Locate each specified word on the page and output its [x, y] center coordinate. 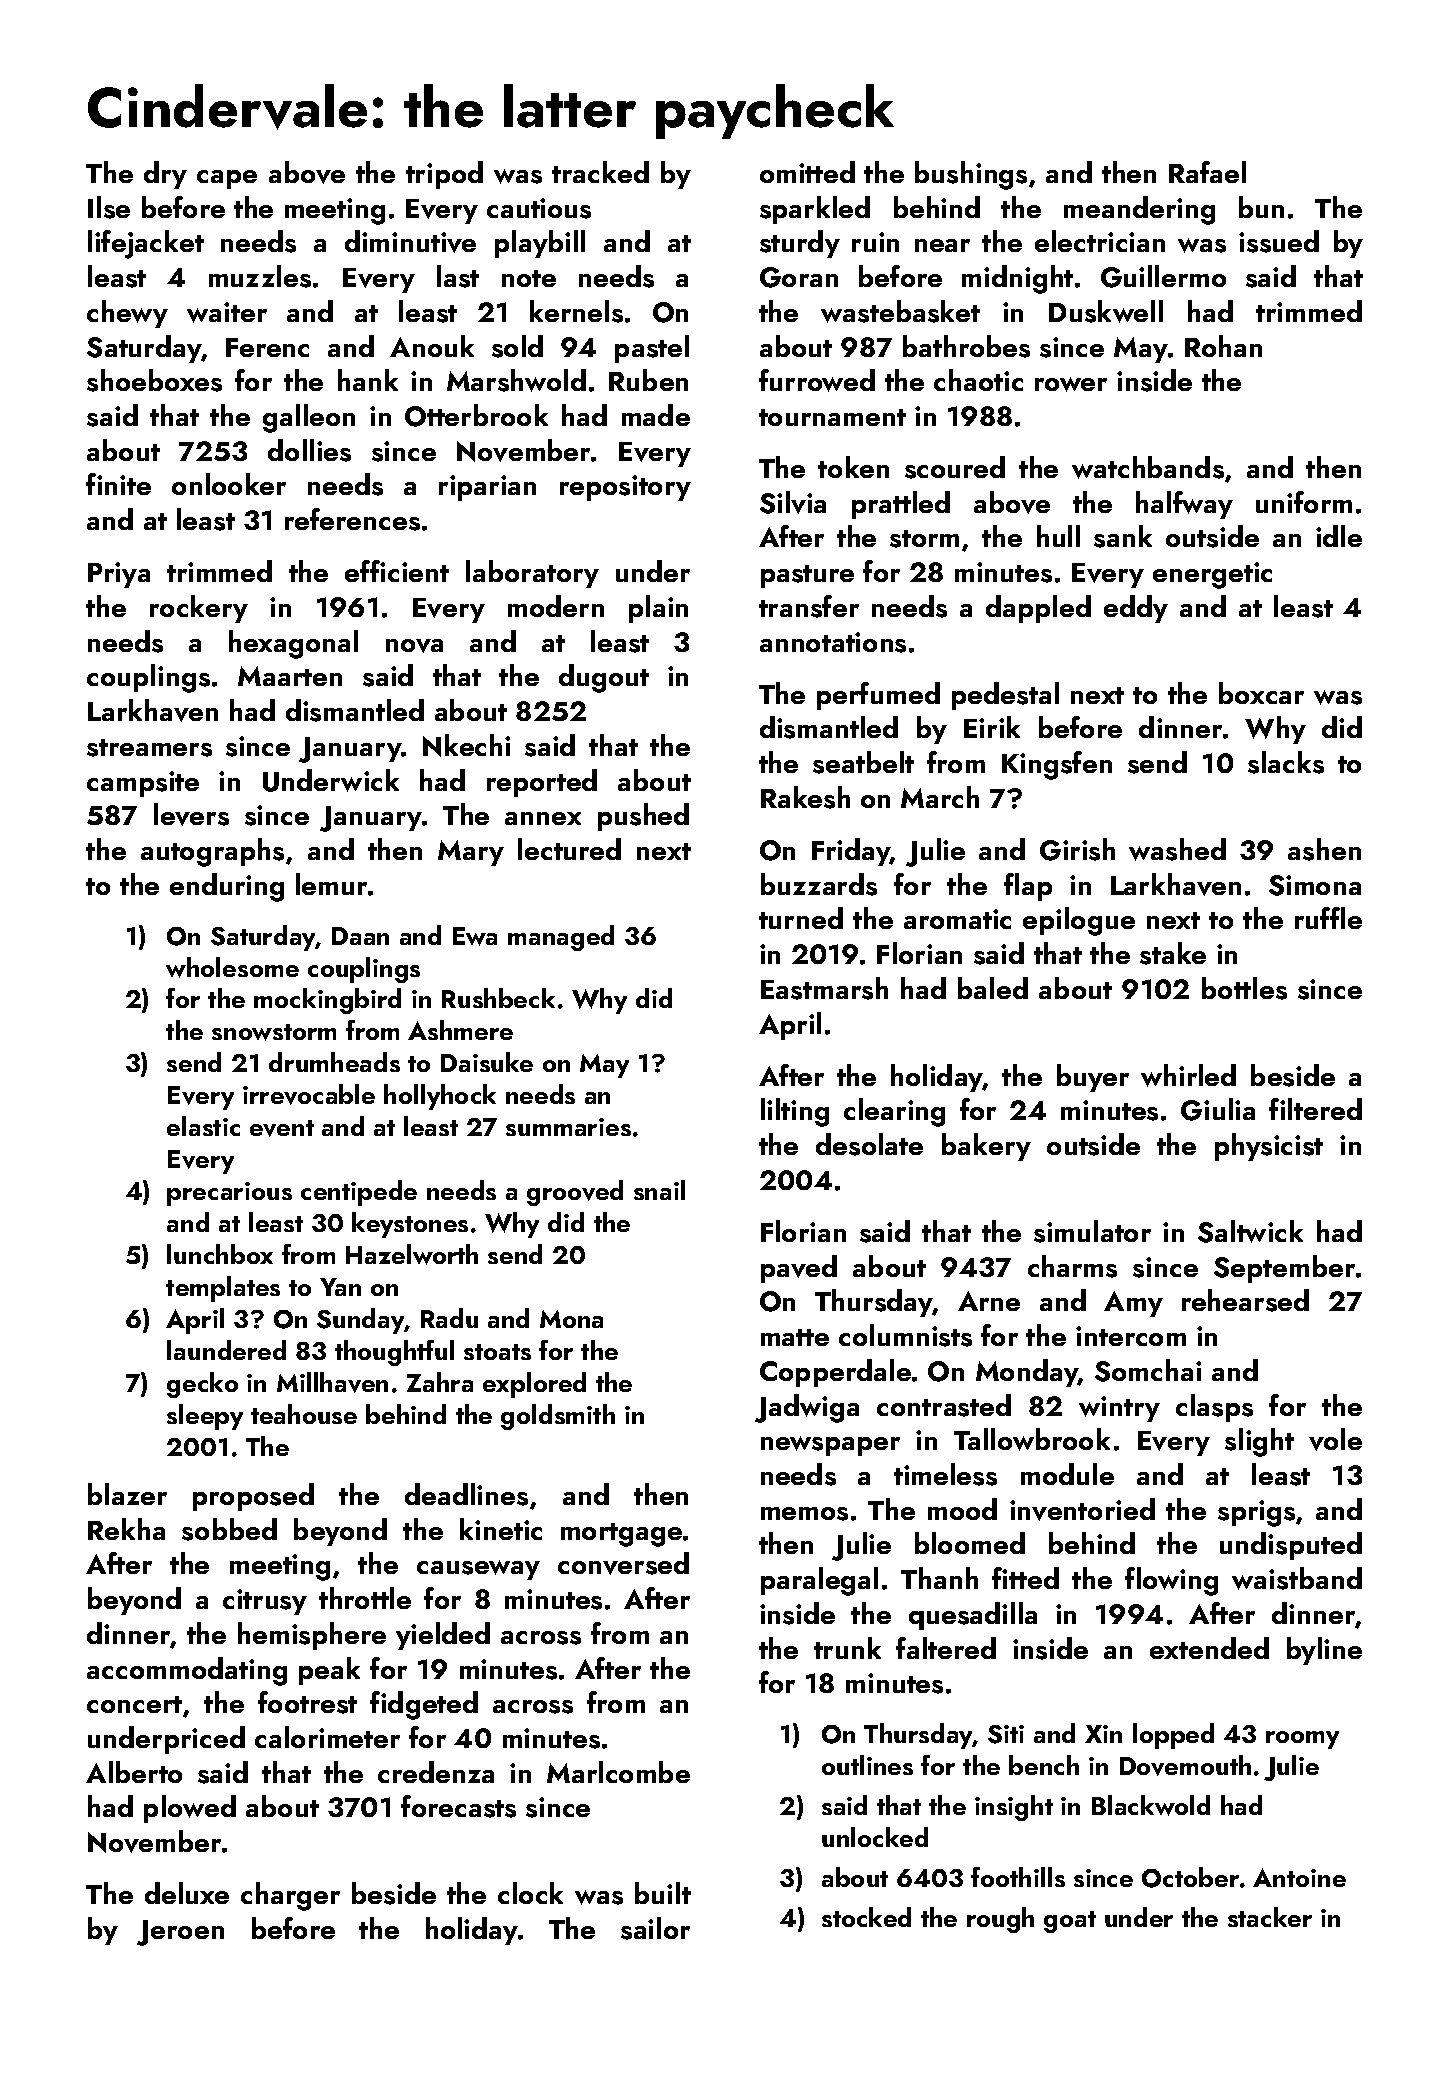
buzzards [819, 884]
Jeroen [180, 1933]
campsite [143, 784]
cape [227, 179]
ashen [1324, 849]
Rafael [1207, 172]
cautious [539, 208]
